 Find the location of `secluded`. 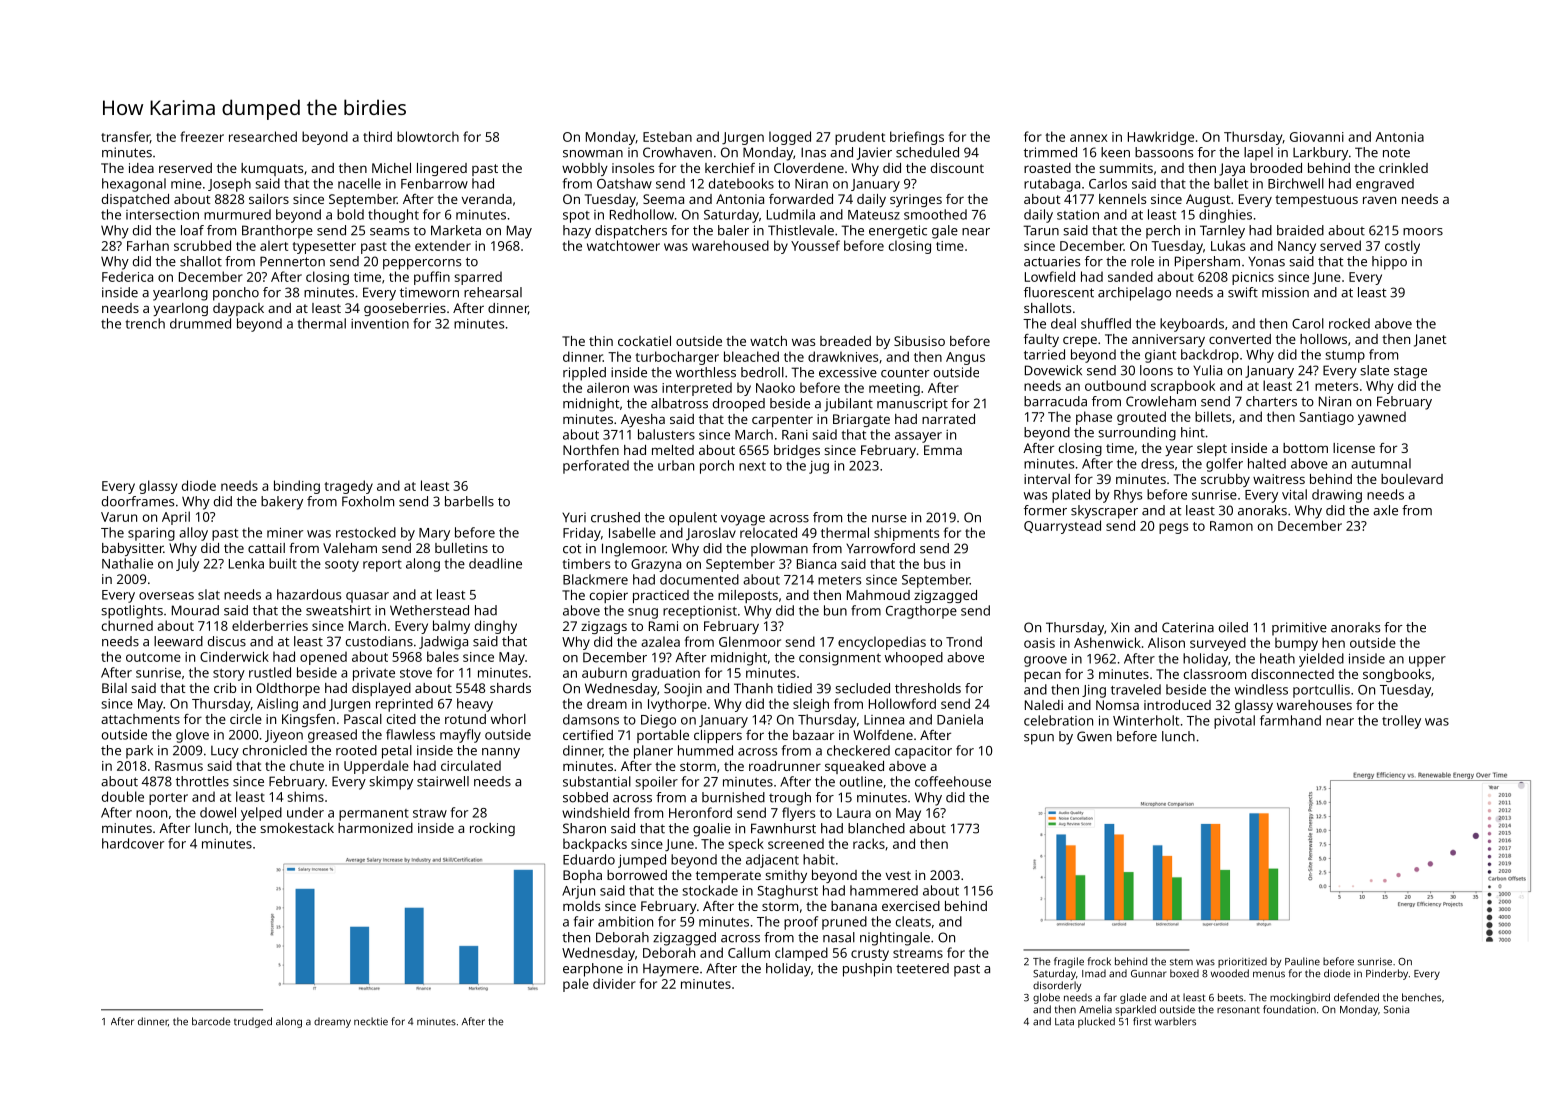

secluded is located at coordinates (862, 688).
